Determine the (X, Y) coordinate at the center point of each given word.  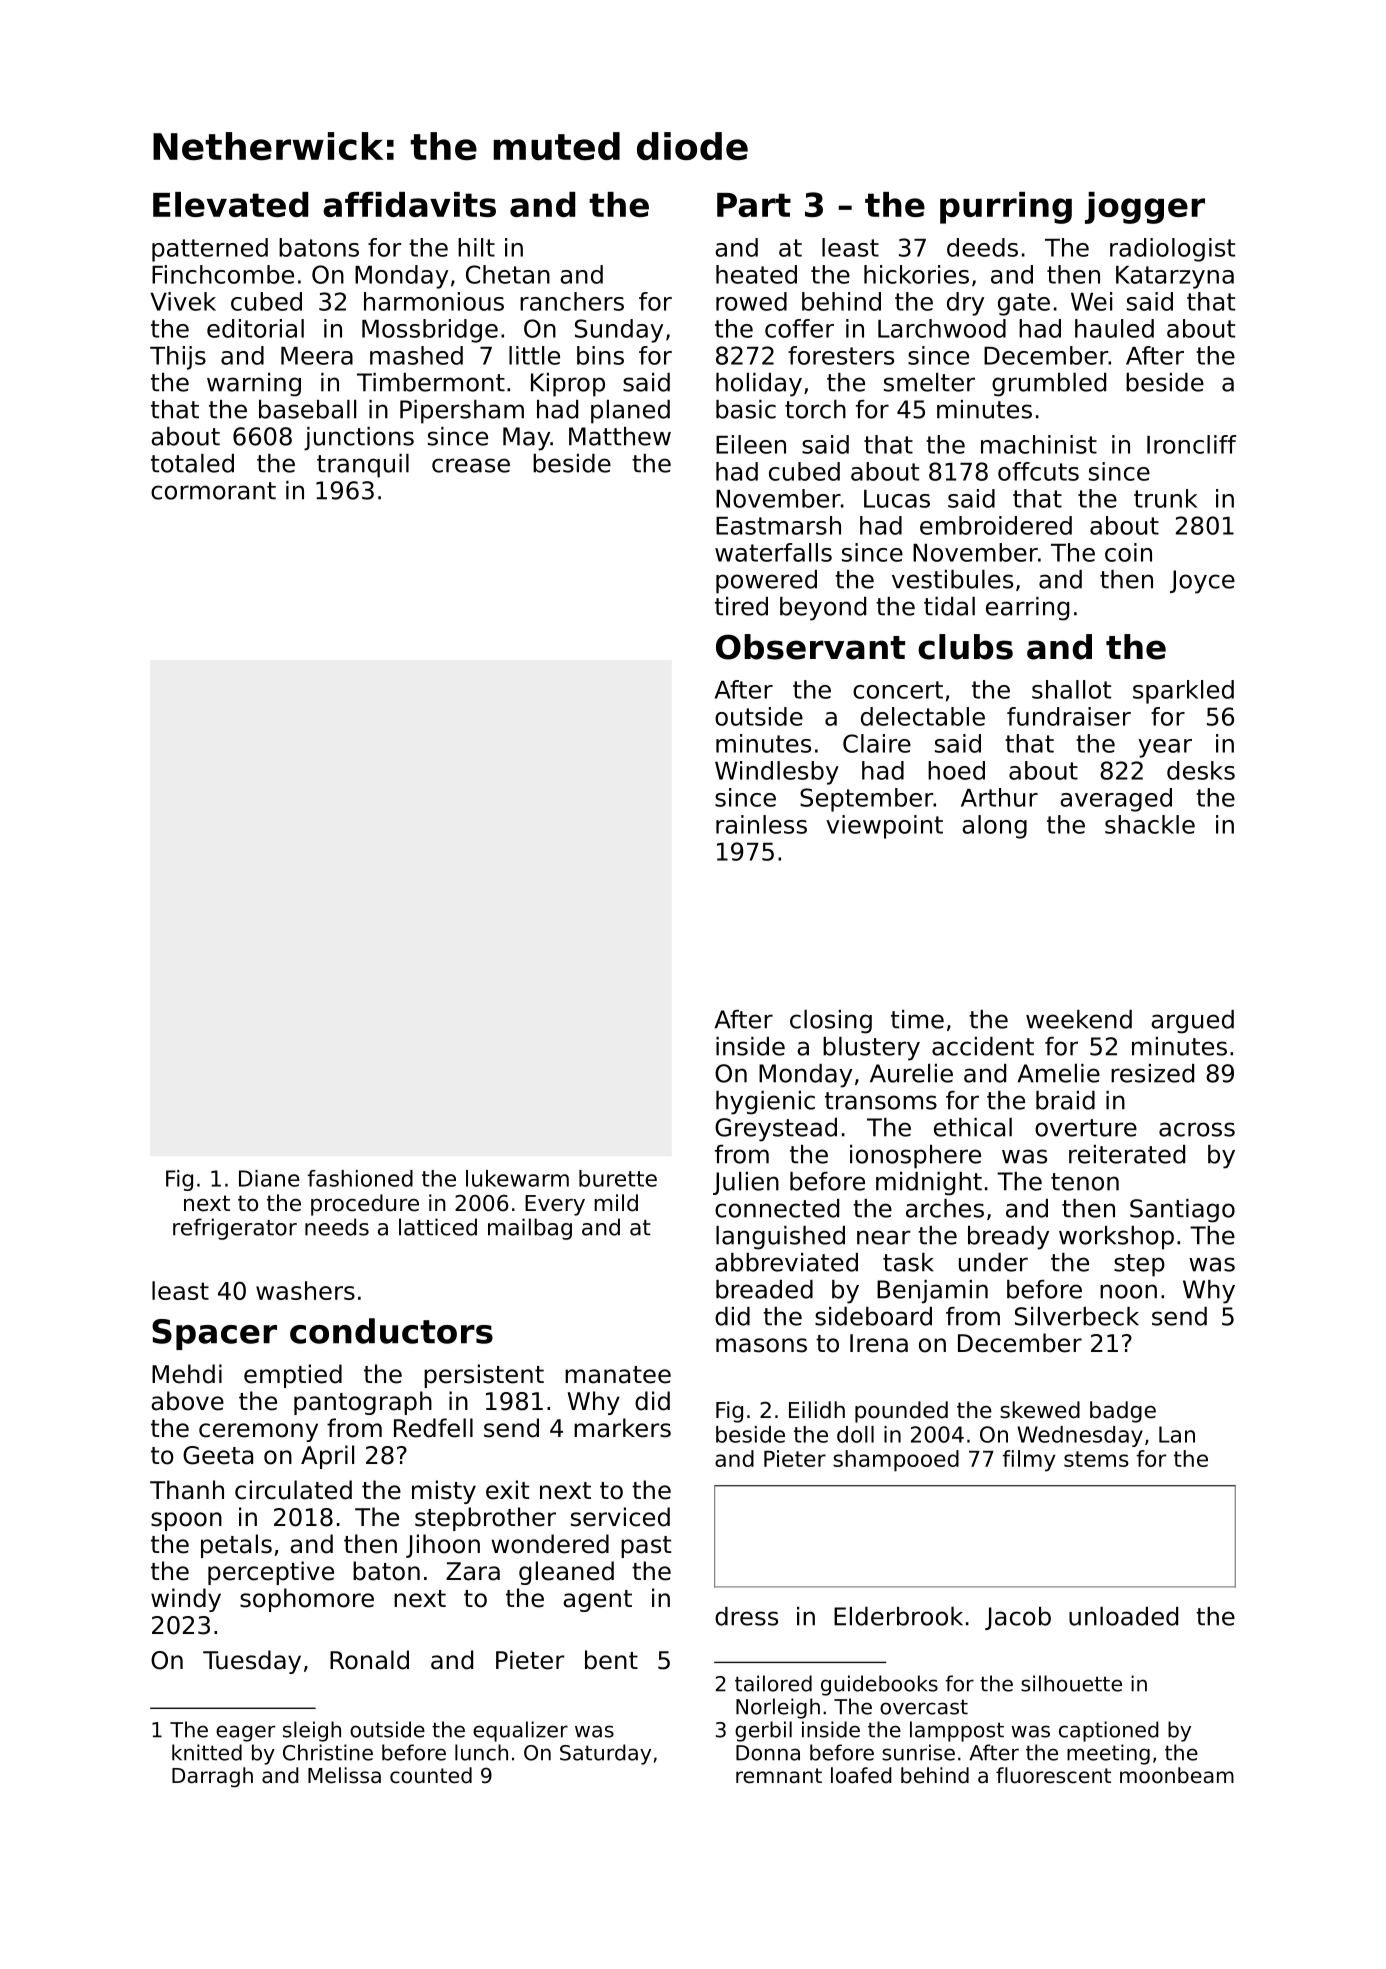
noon (1128, 1291)
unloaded (1123, 1616)
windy (186, 1600)
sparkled (1183, 692)
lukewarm (517, 1178)
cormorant (213, 491)
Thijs (178, 358)
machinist (1039, 444)
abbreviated (786, 1262)
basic (746, 409)
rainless (761, 824)
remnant (779, 1776)
